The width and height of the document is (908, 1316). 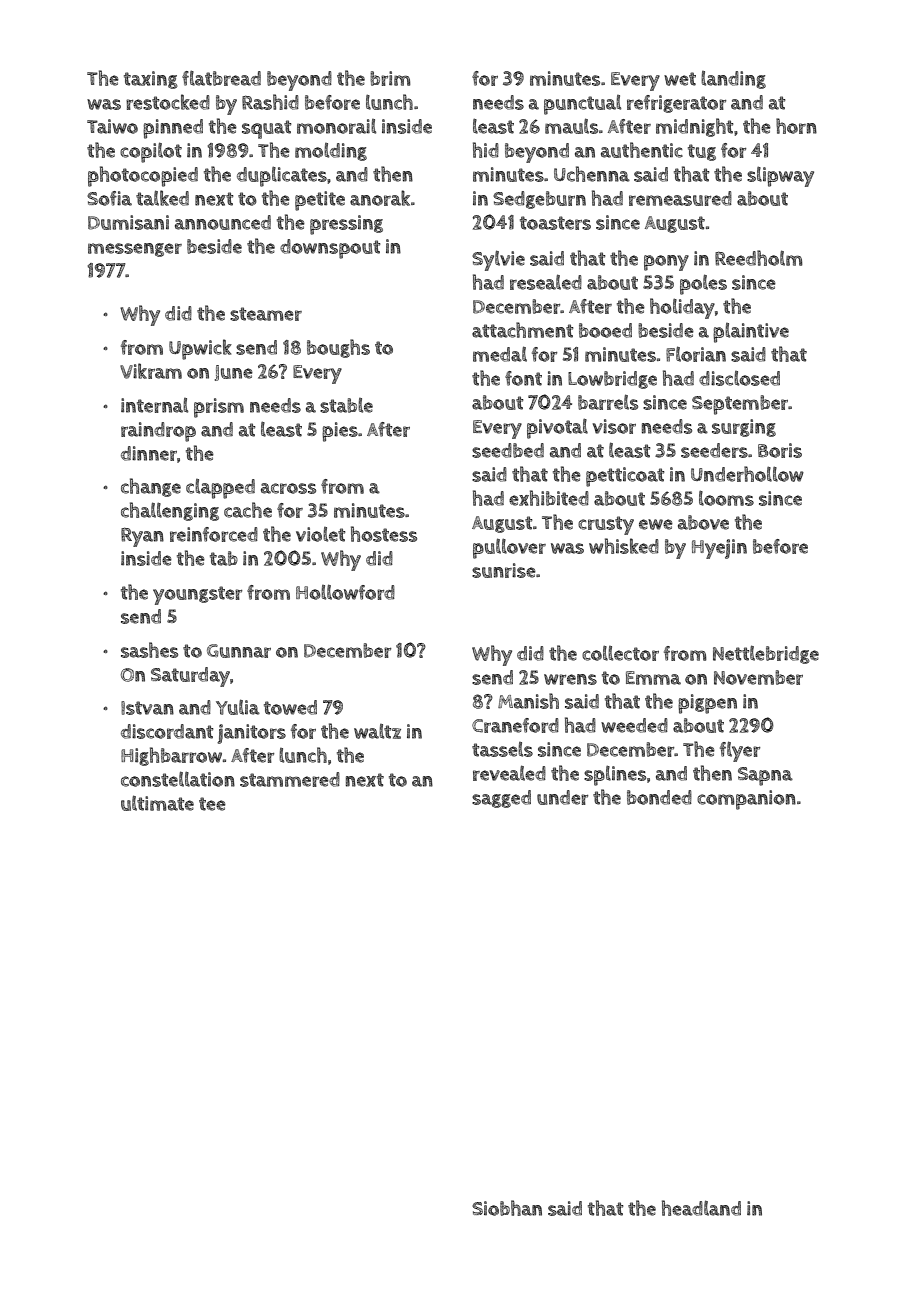 What do you see at coordinates (701, 1208) in the document?
I see `headland` at bounding box center [701, 1208].
